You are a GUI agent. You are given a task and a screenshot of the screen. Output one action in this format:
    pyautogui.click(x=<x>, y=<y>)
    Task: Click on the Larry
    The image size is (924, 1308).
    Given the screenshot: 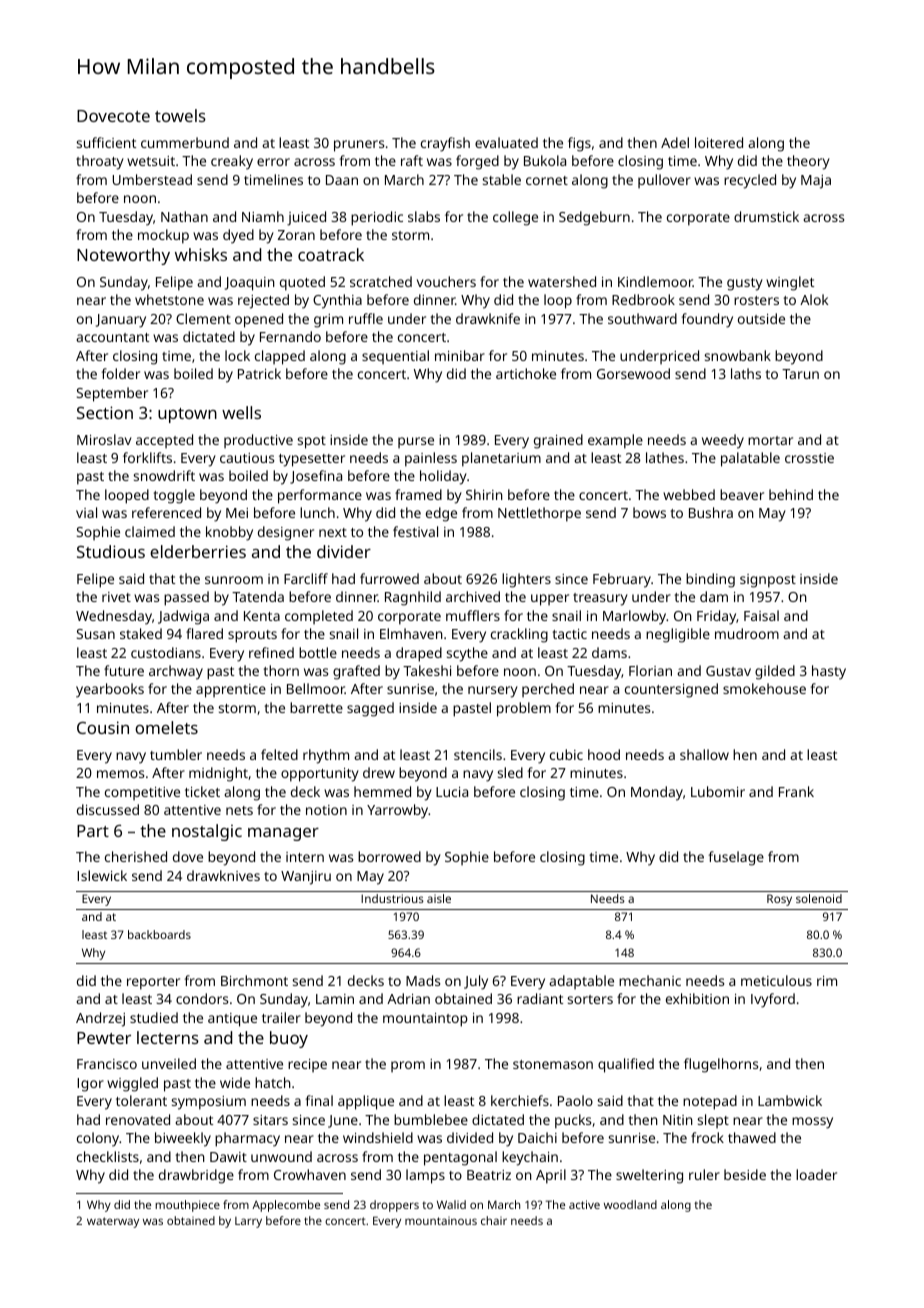 What is the action you would take?
    pyautogui.click(x=248, y=1222)
